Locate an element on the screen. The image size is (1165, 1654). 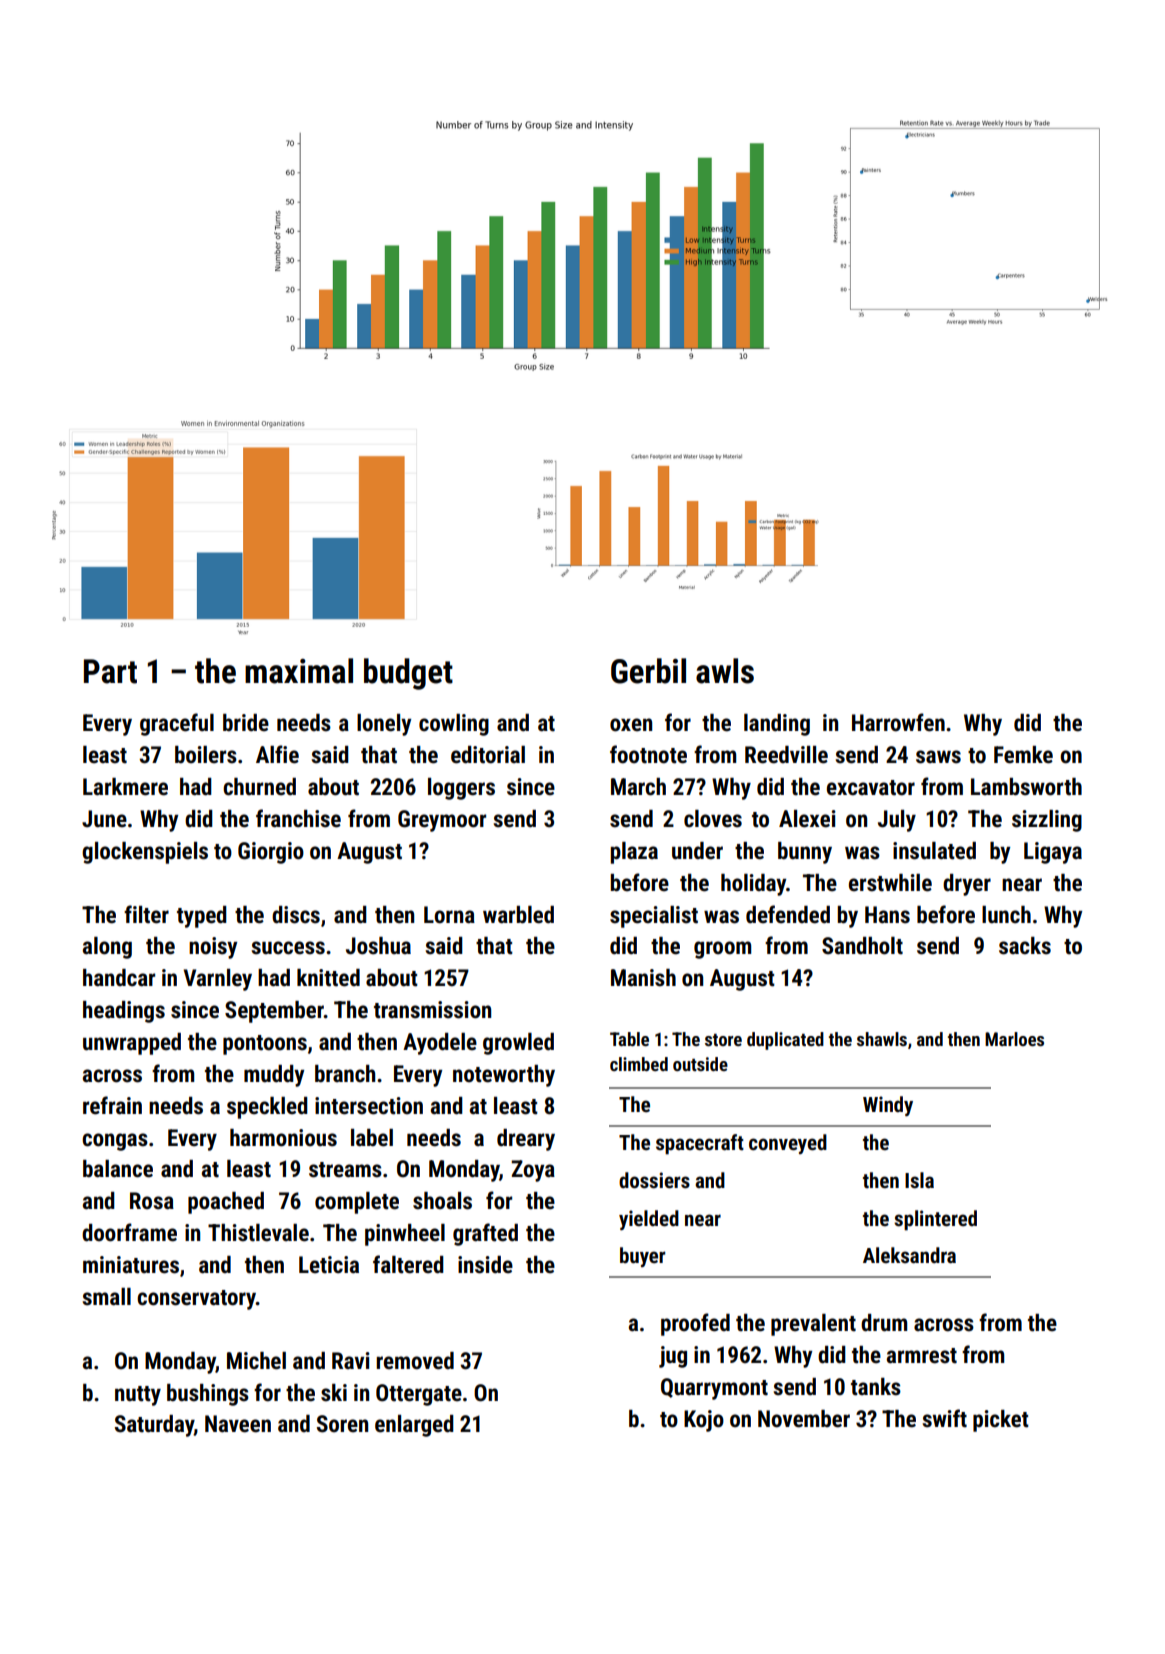
Varnley is located at coordinates (218, 980).
